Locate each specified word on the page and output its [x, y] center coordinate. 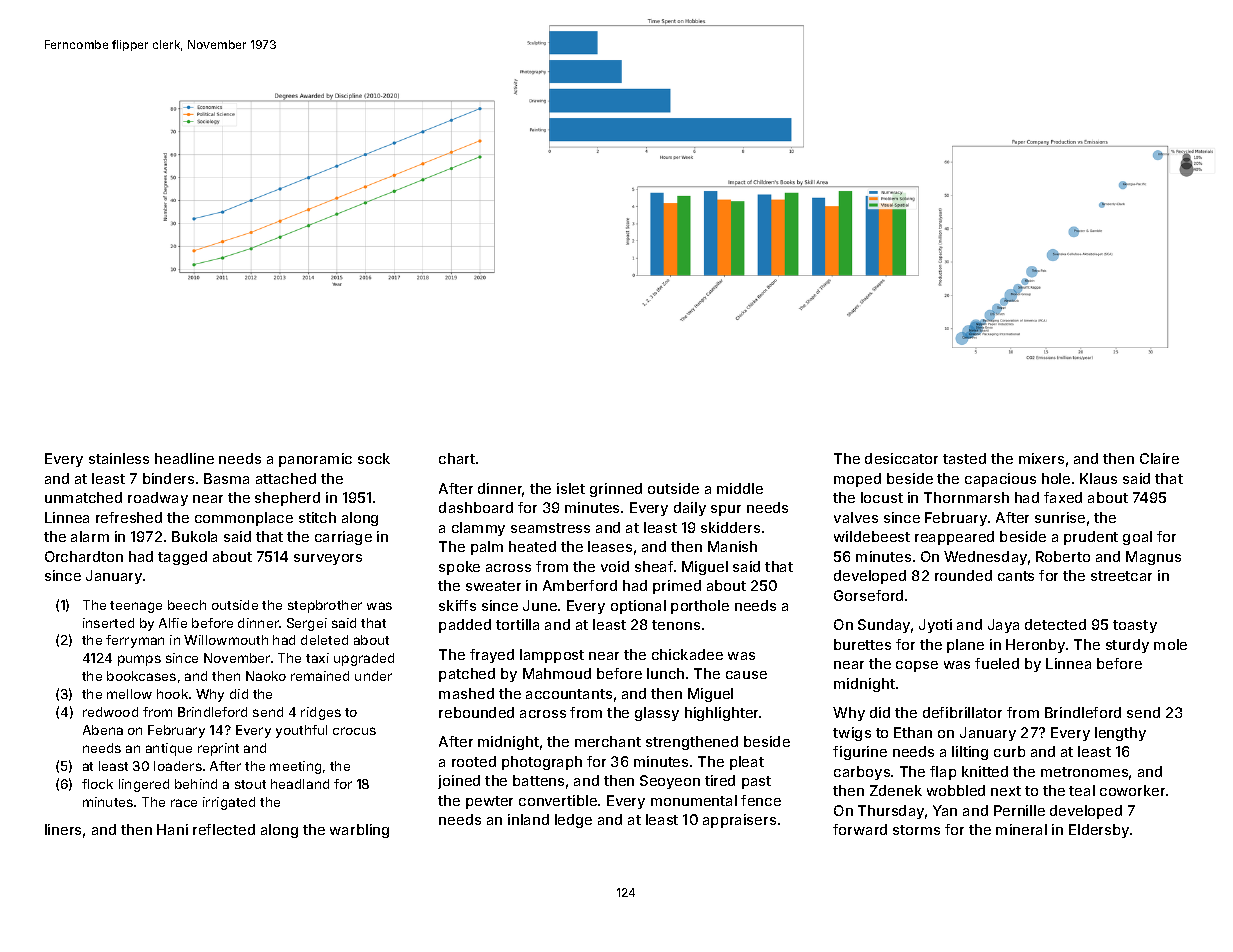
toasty [1135, 626]
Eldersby [1099, 831]
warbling [359, 831]
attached [286, 478]
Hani [172, 829]
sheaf [654, 566]
